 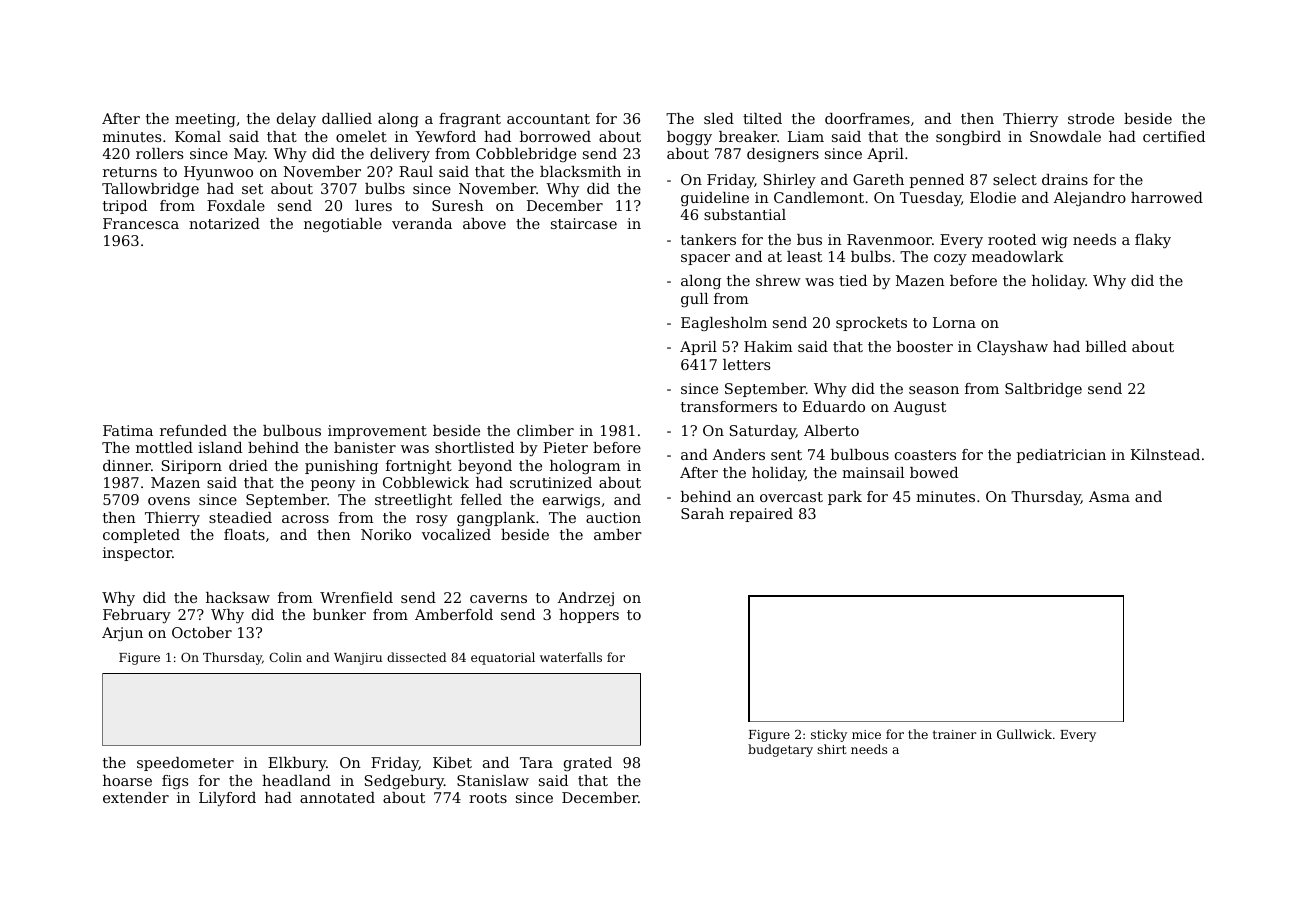 What do you see at coordinates (377, 432) in the screenshot?
I see `improvement` at bounding box center [377, 432].
